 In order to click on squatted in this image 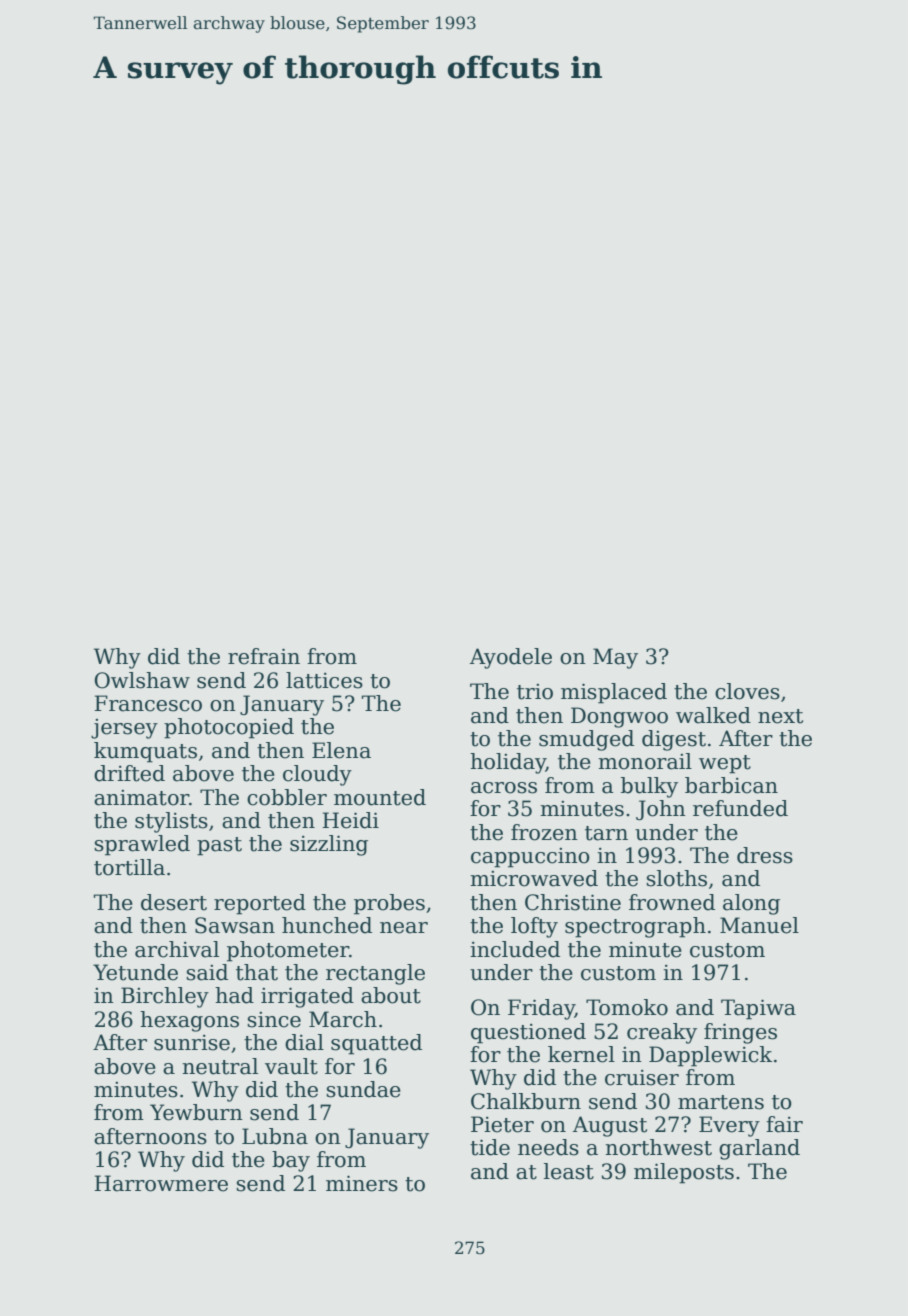, I will do `click(376, 1044)`.
